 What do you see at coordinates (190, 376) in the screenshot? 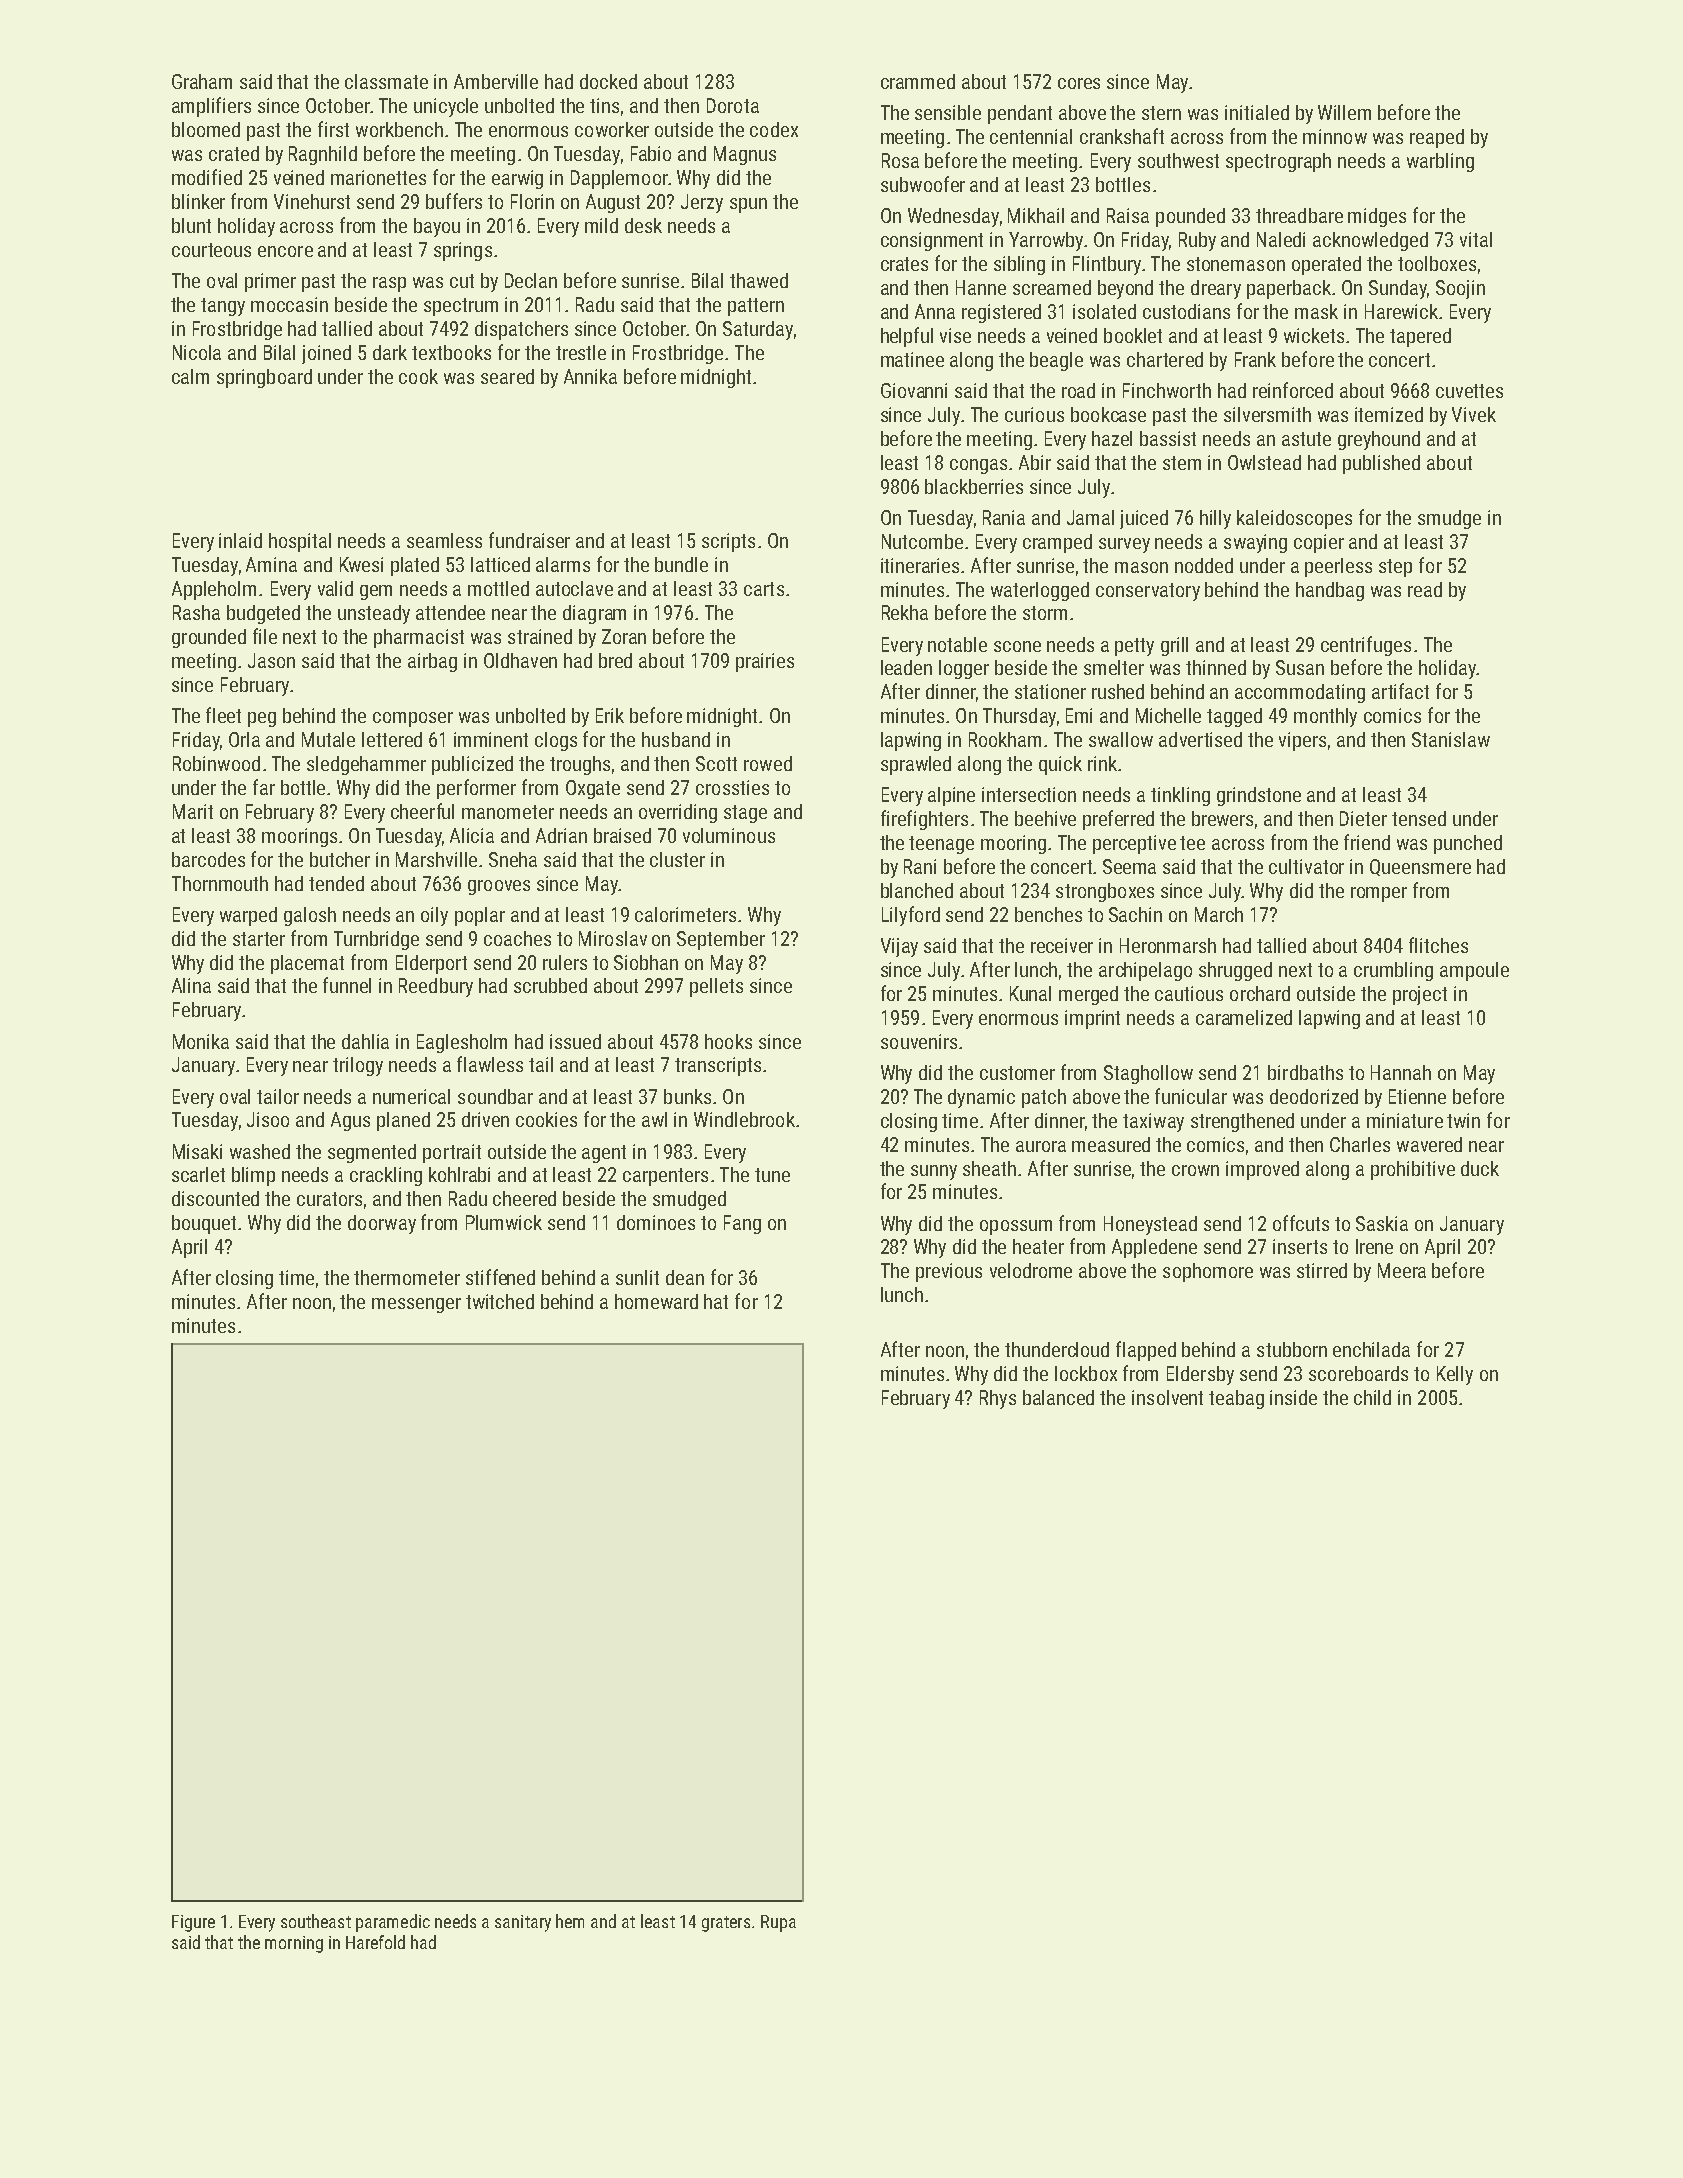
I see `calm` at bounding box center [190, 376].
